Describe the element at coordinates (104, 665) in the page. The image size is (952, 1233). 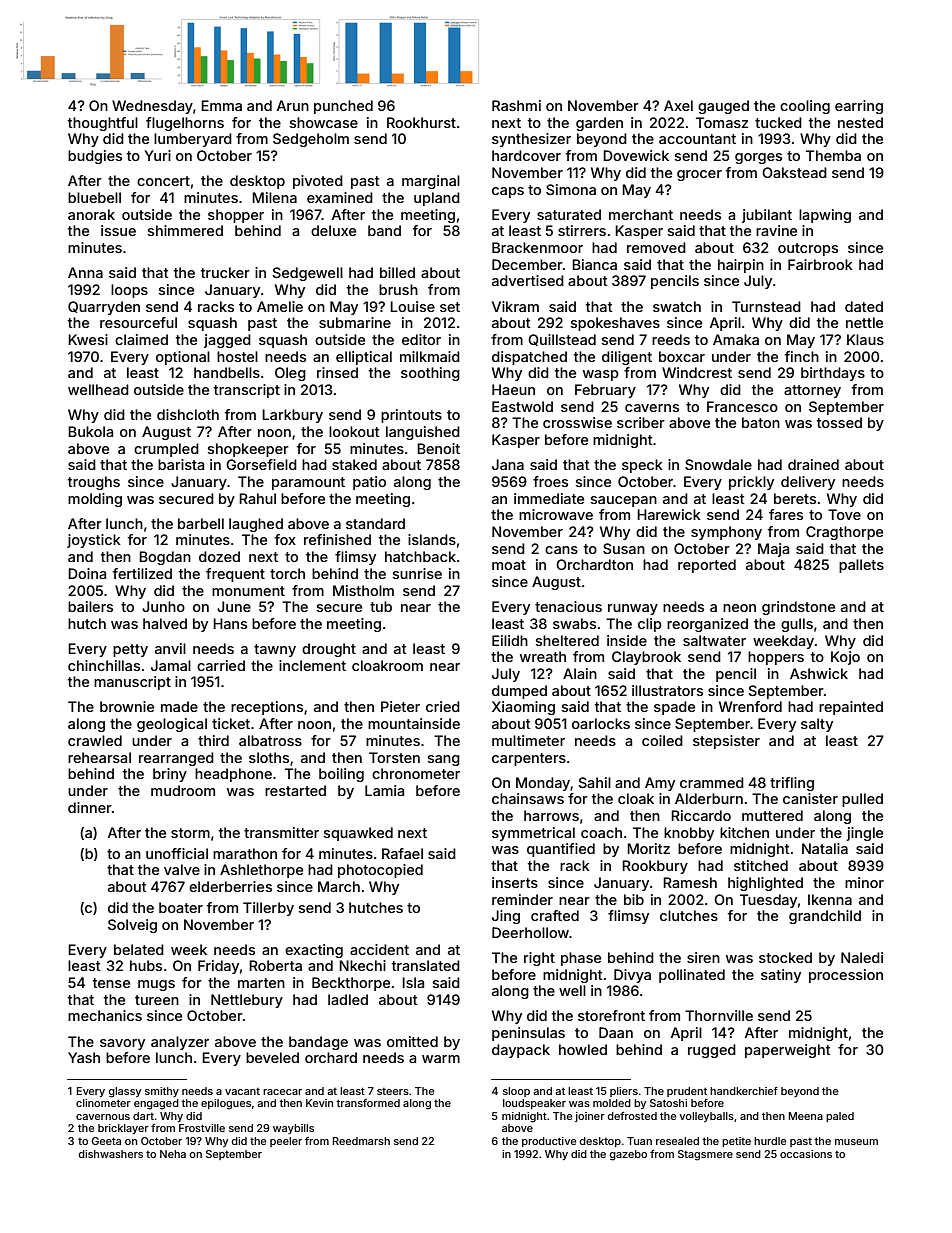
I see `chinchillas` at that location.
